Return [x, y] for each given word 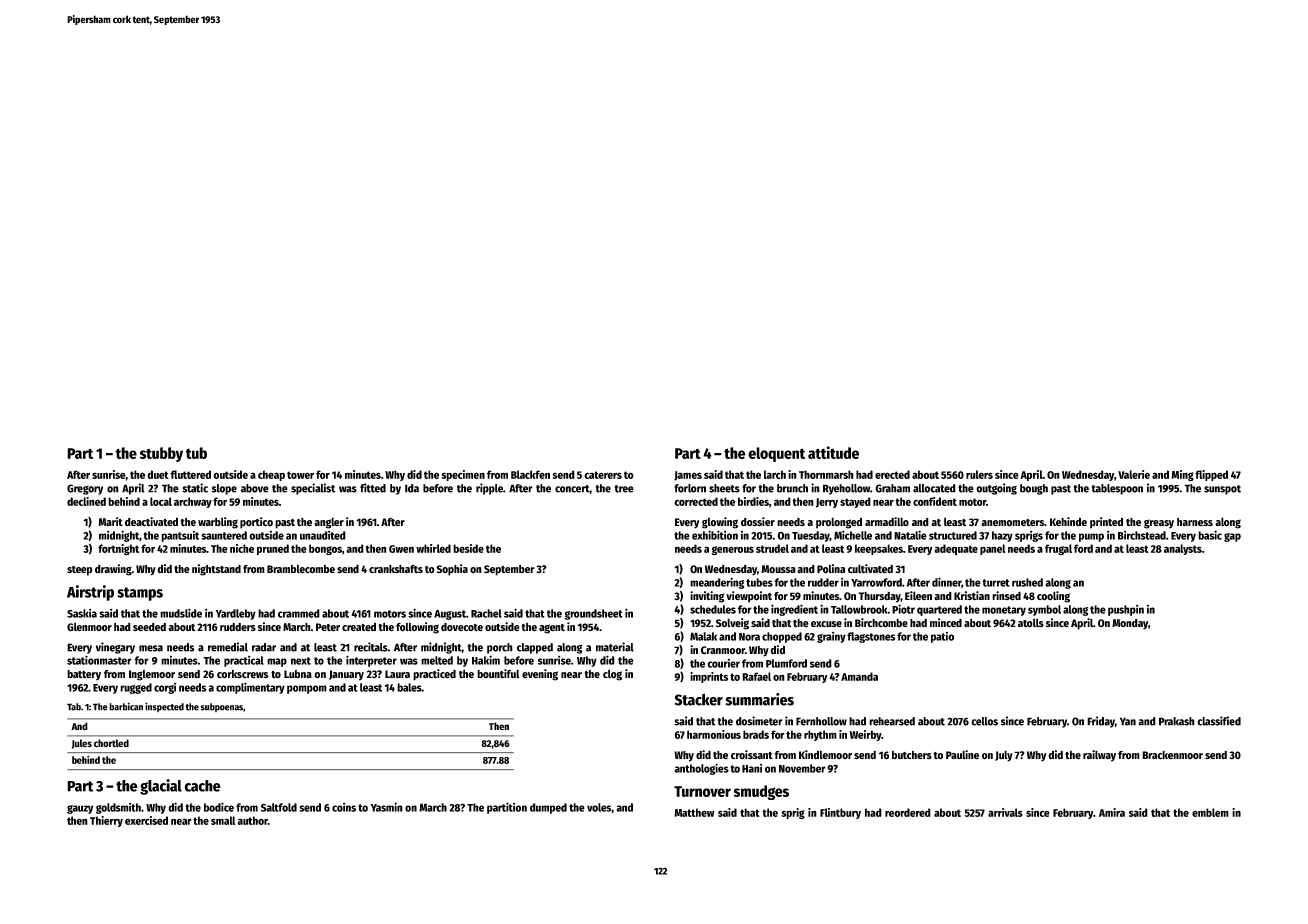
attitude [833, 452]
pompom [307, 689]
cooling [1053, 597]
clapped [535, 648]
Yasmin [387, 807]
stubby [161, 454]
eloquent [776, 454]
